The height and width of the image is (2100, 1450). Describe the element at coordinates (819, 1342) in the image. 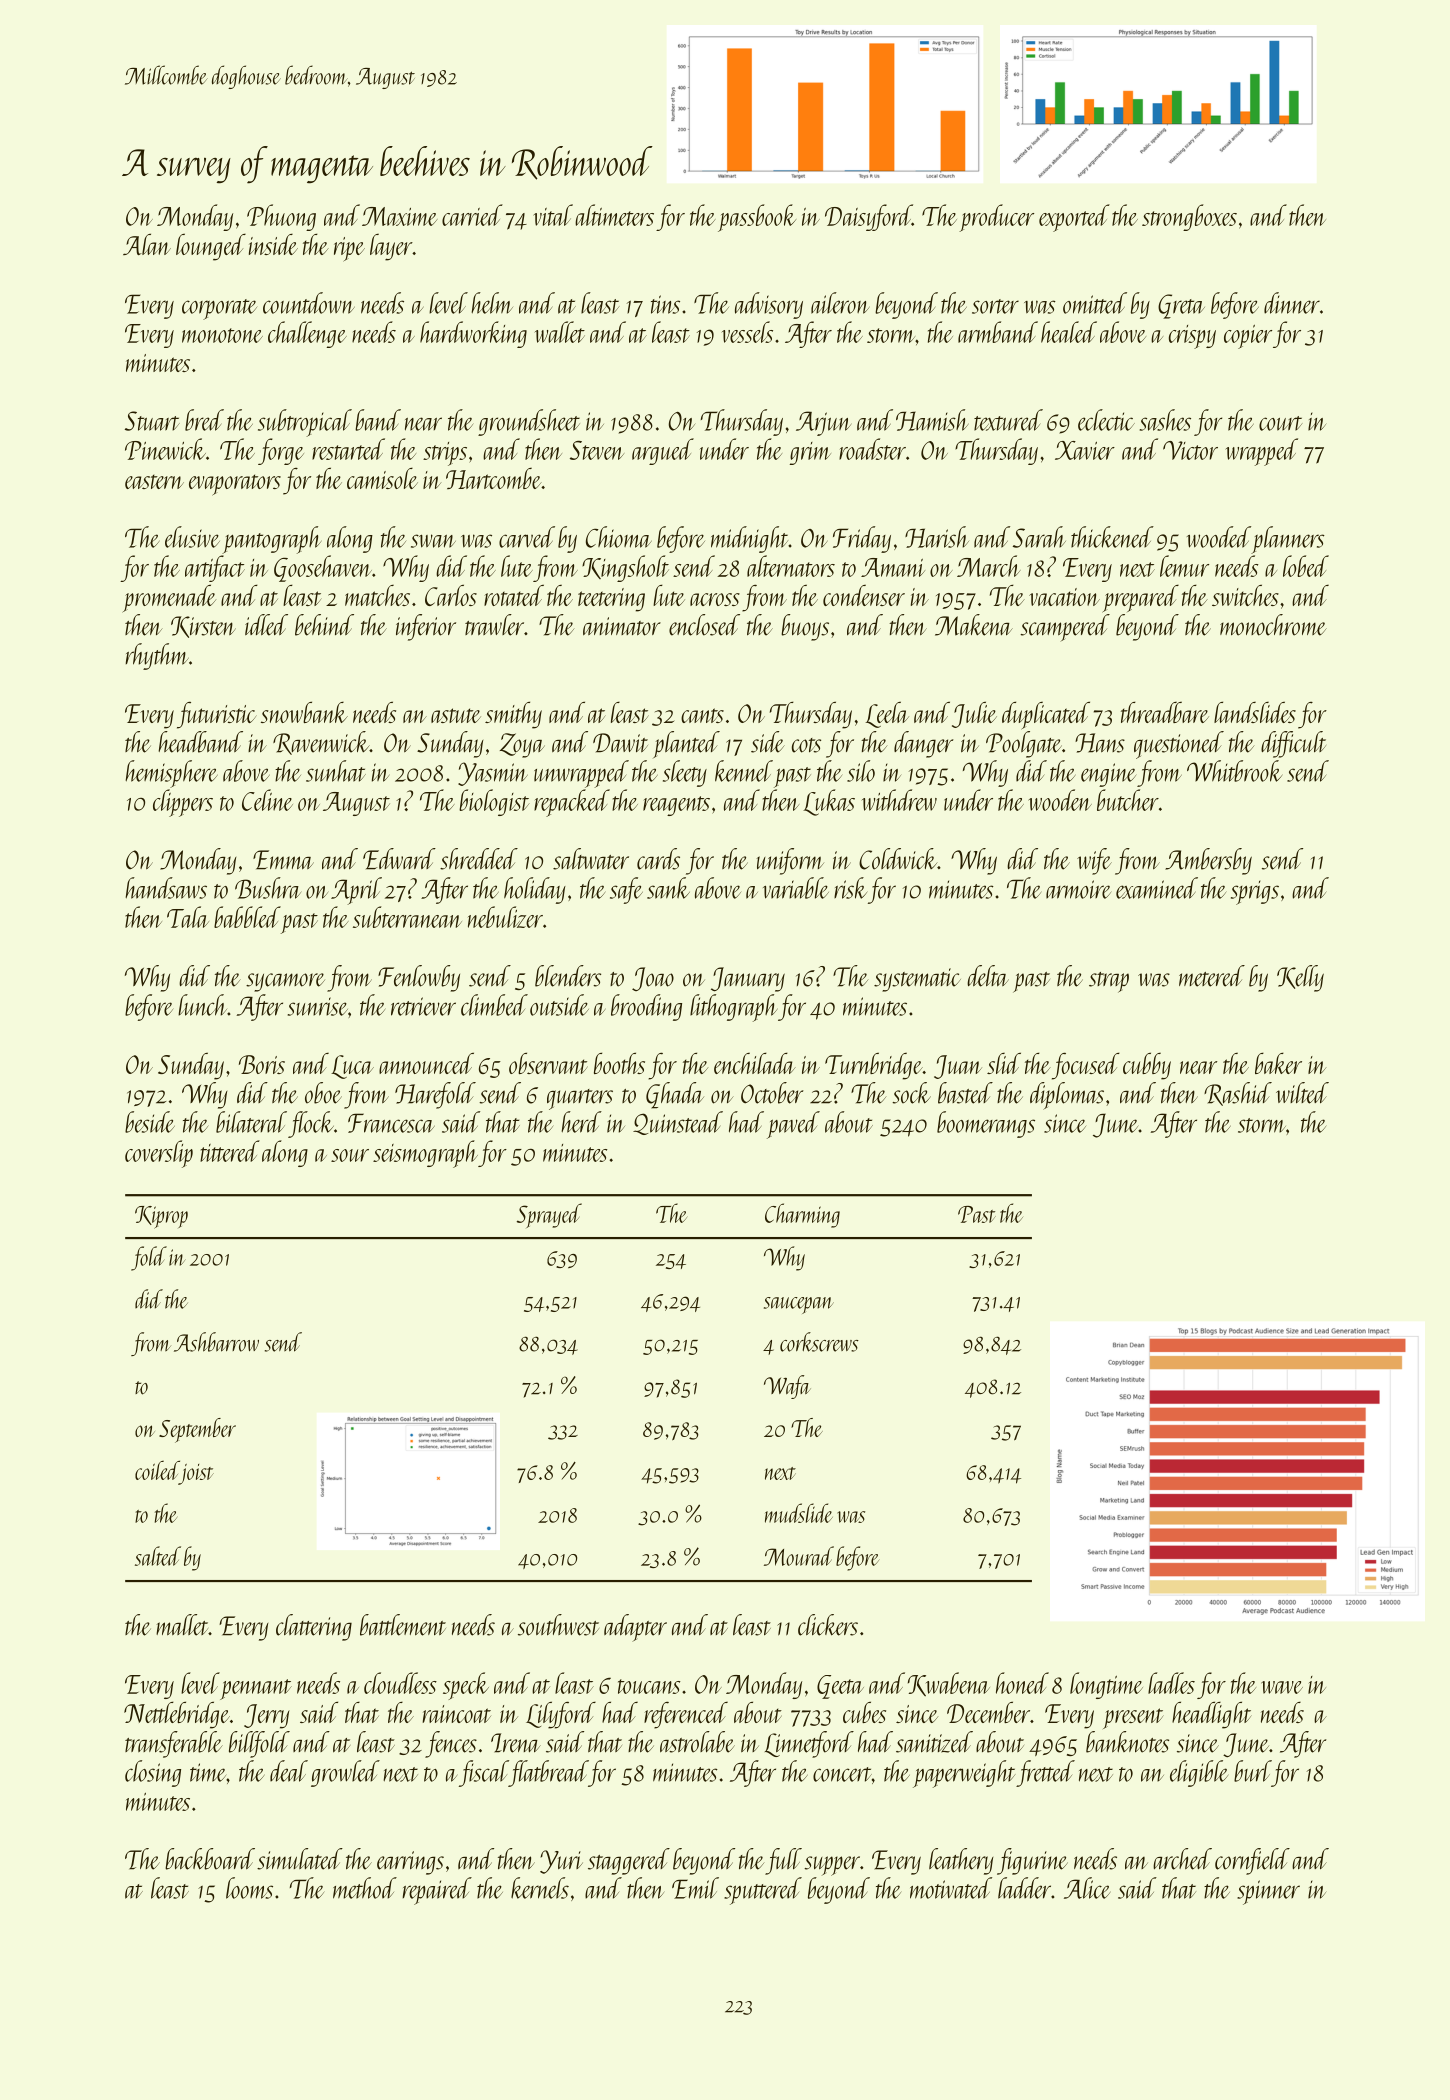

I see `corkscrews` at that location.
